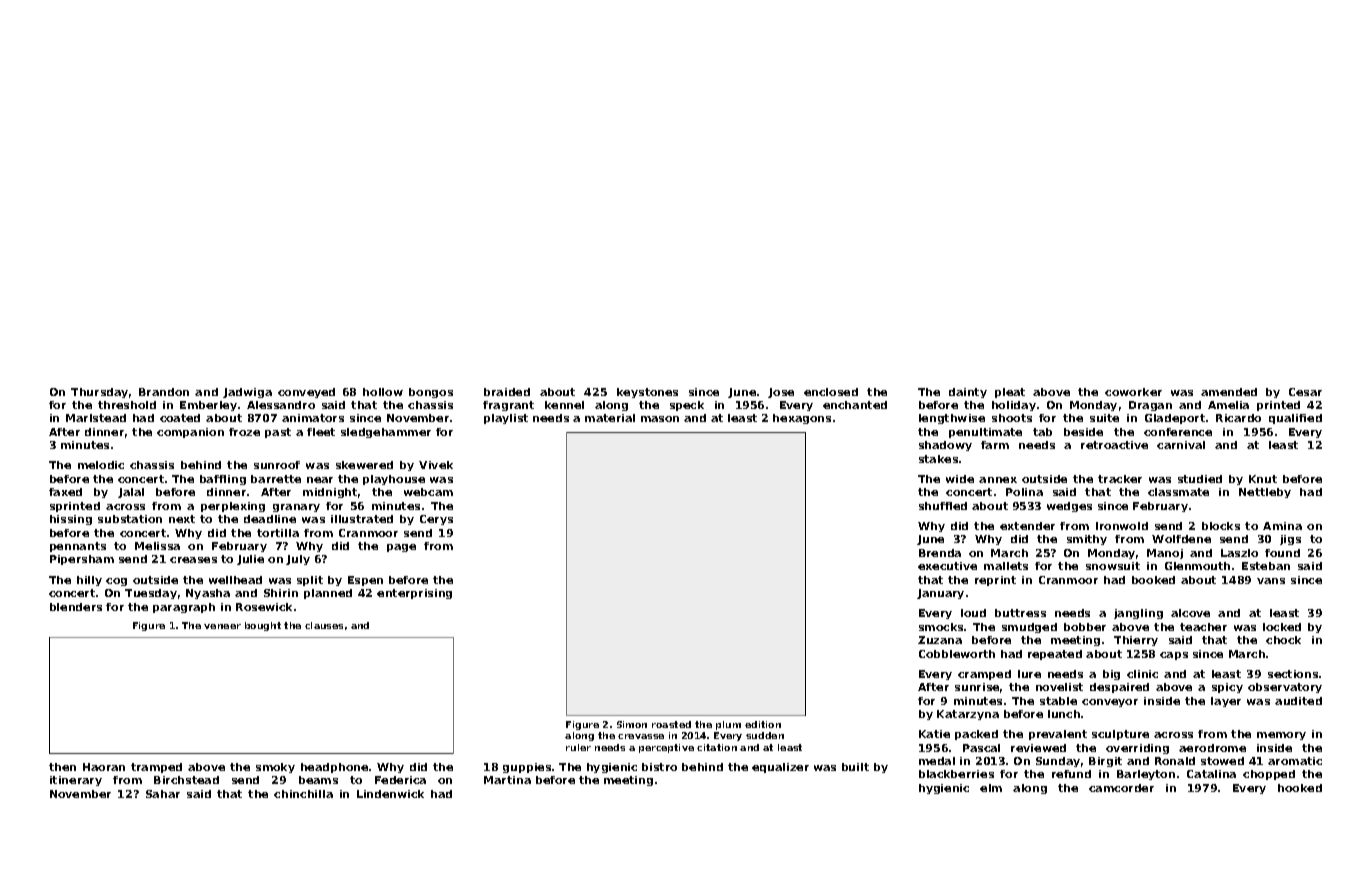  What do you see at coordinates (1266, 566) in the image?
I see `Esteban` at bounding box center [1266, 566].
